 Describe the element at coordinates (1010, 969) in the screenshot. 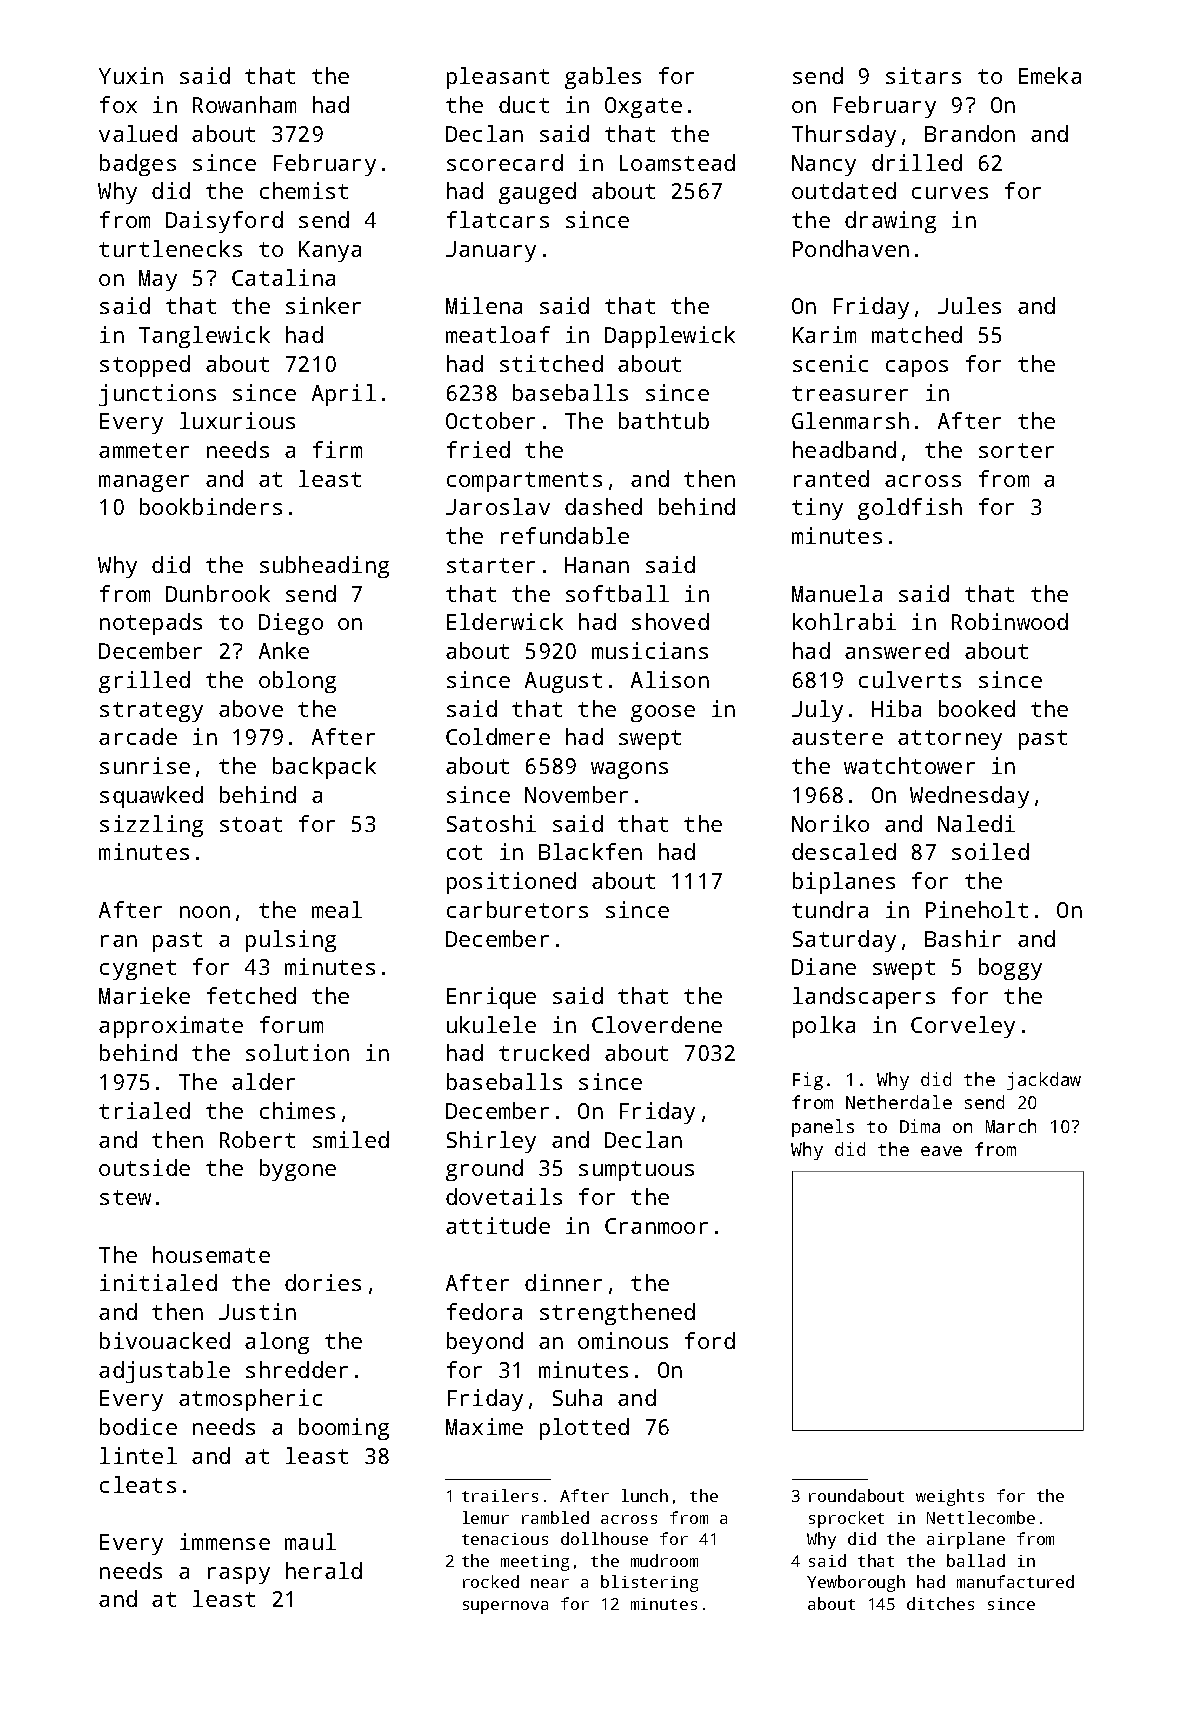

I see `boggy` at that location.
